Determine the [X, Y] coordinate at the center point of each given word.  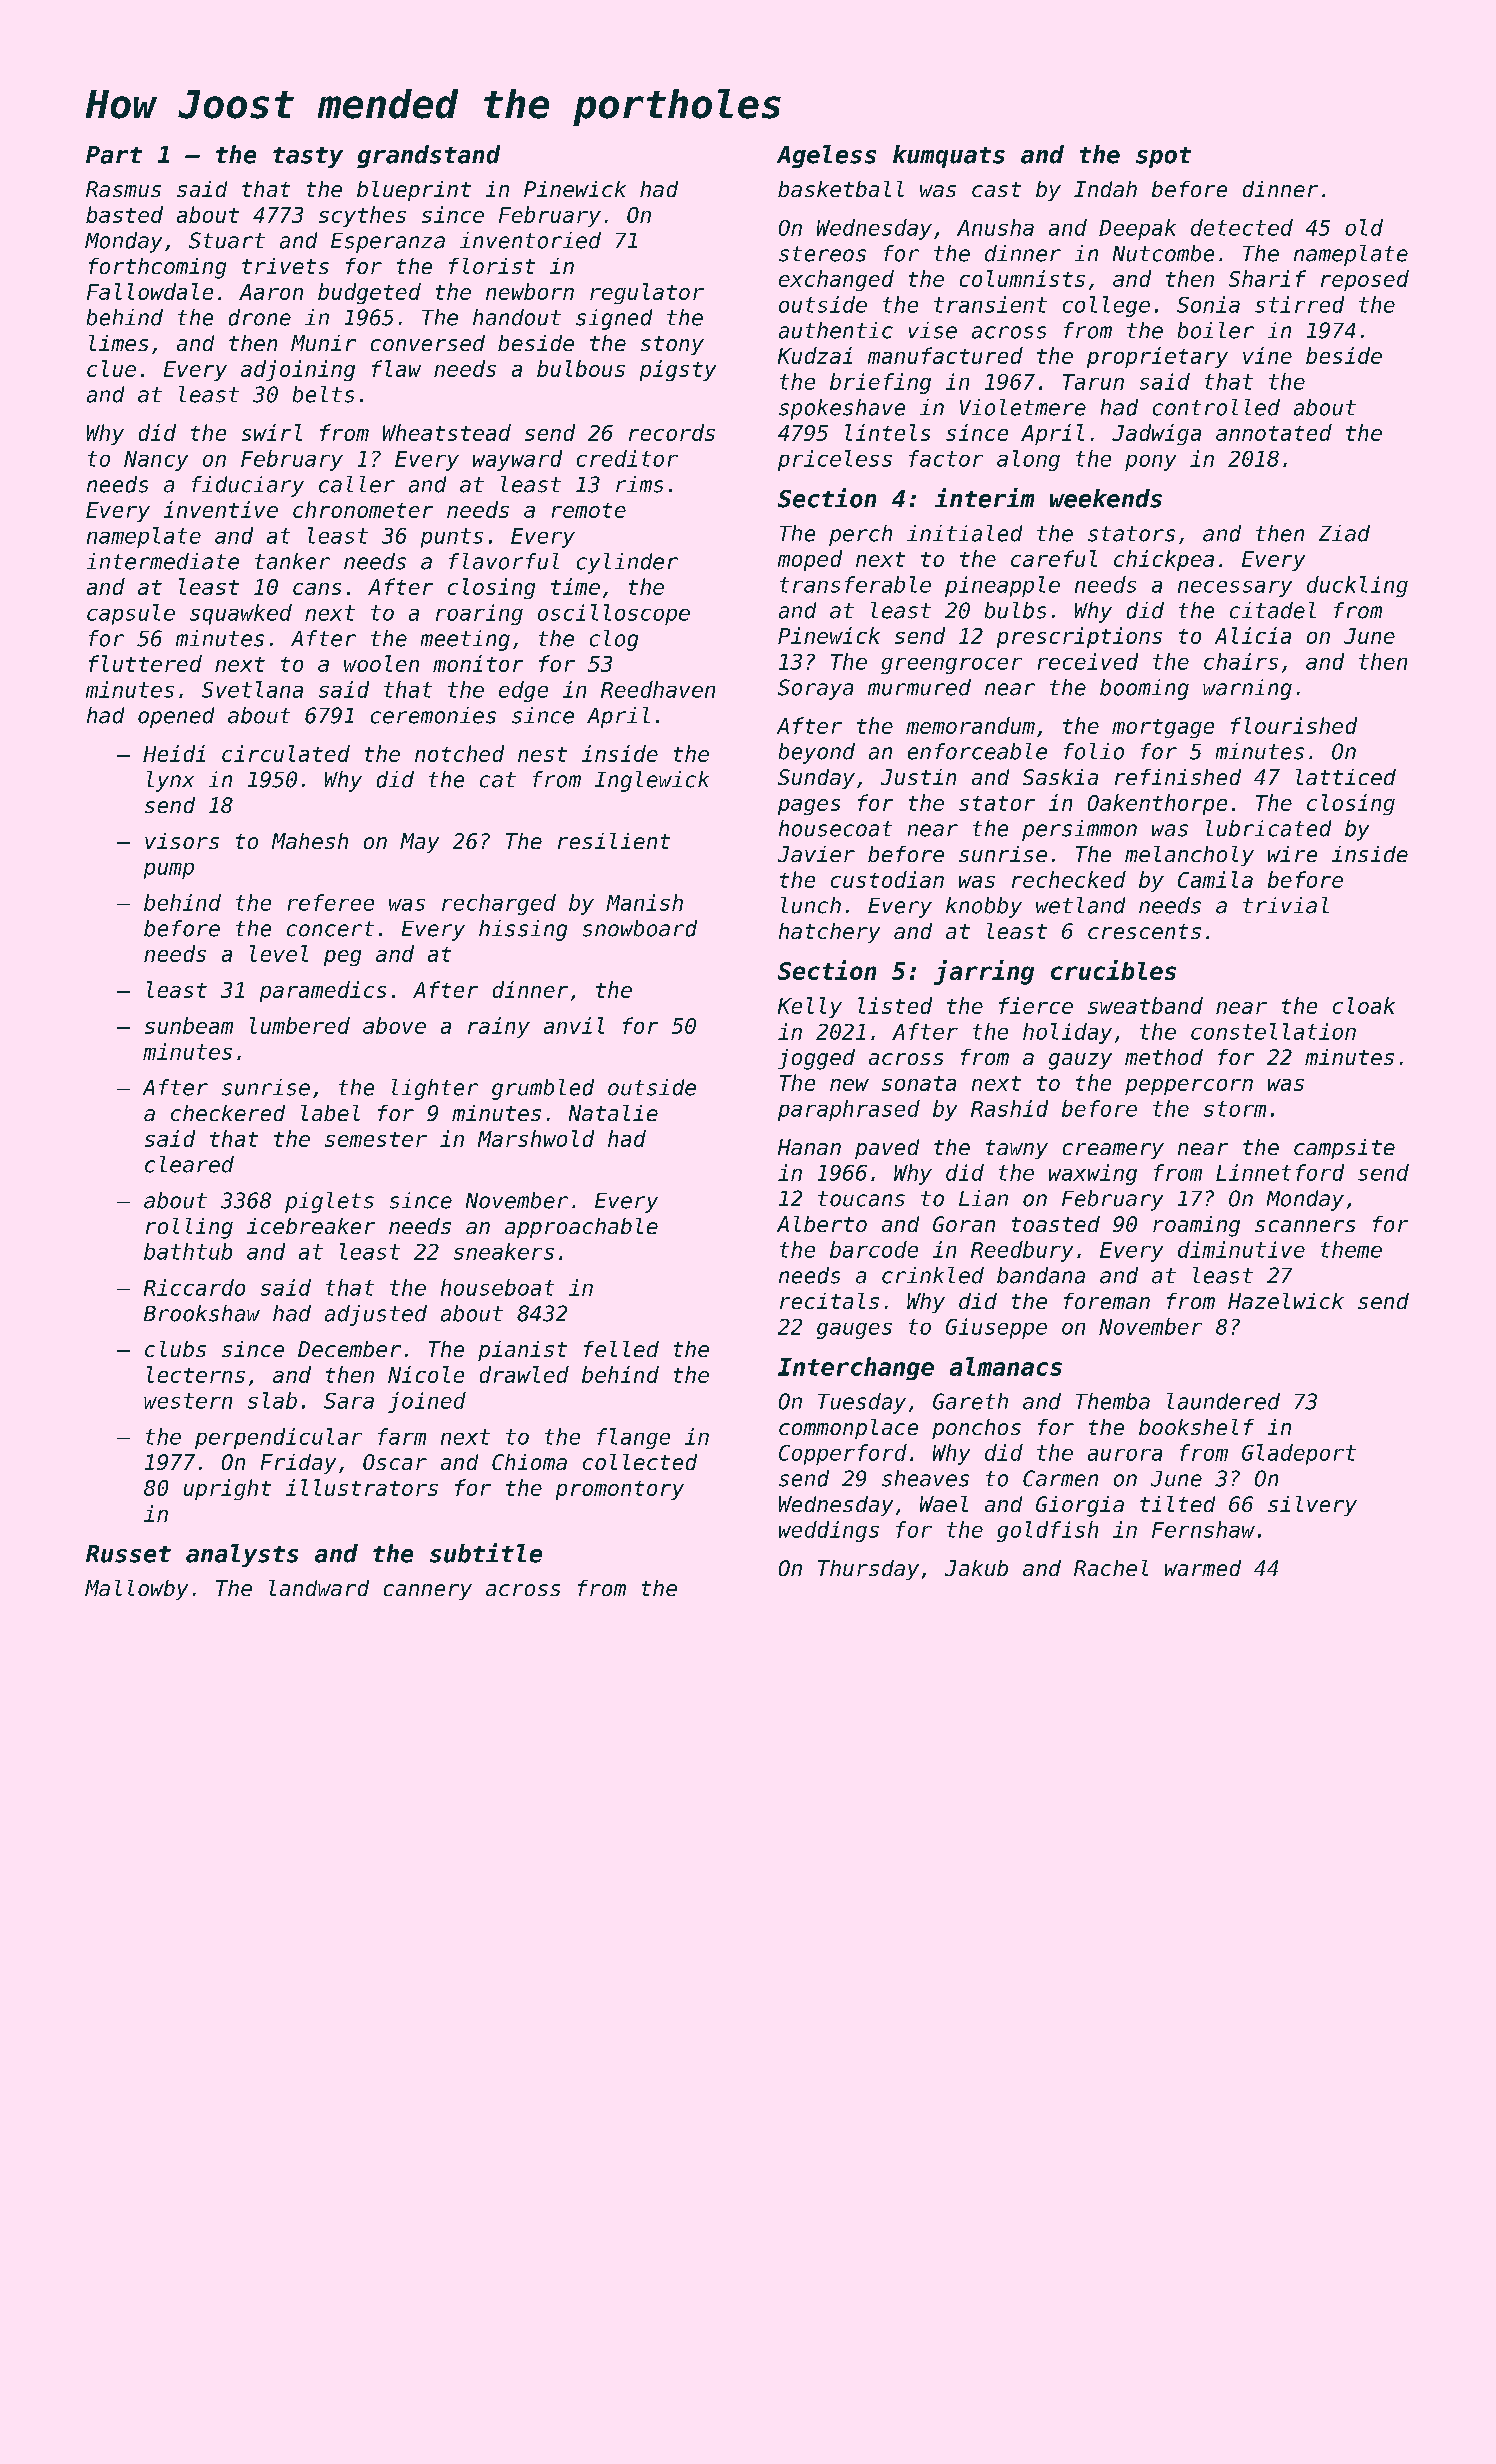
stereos [822, 254]
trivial [1286, 905]
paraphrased [849, 1110]
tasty [308, 157]
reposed [1365, 280]
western [188, 1401]
